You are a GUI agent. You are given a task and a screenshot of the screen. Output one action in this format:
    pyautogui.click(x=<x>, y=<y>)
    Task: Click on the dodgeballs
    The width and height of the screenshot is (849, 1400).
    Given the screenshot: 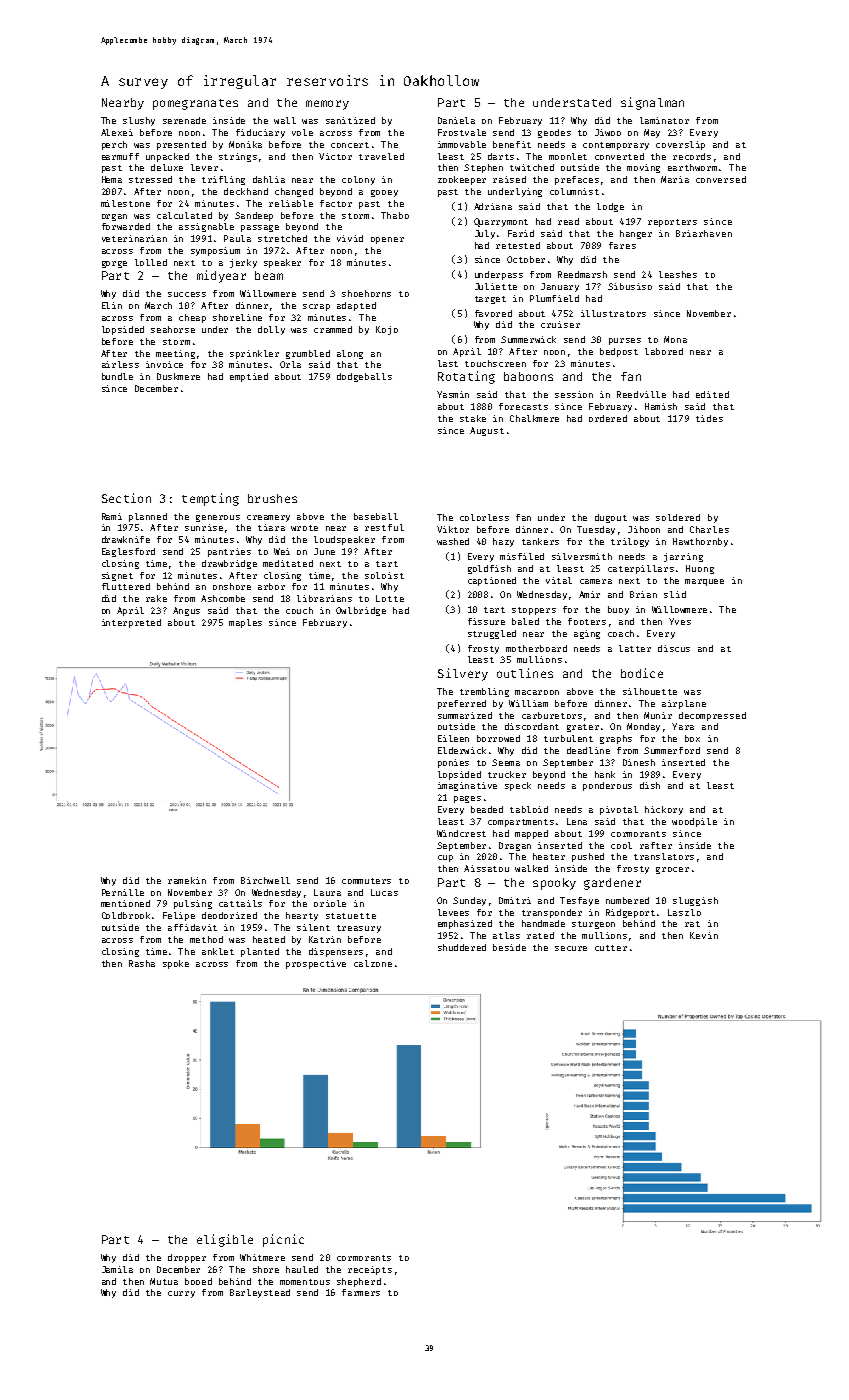 What is the action you would take?
    pyautogui.click(x=364, y=377)
